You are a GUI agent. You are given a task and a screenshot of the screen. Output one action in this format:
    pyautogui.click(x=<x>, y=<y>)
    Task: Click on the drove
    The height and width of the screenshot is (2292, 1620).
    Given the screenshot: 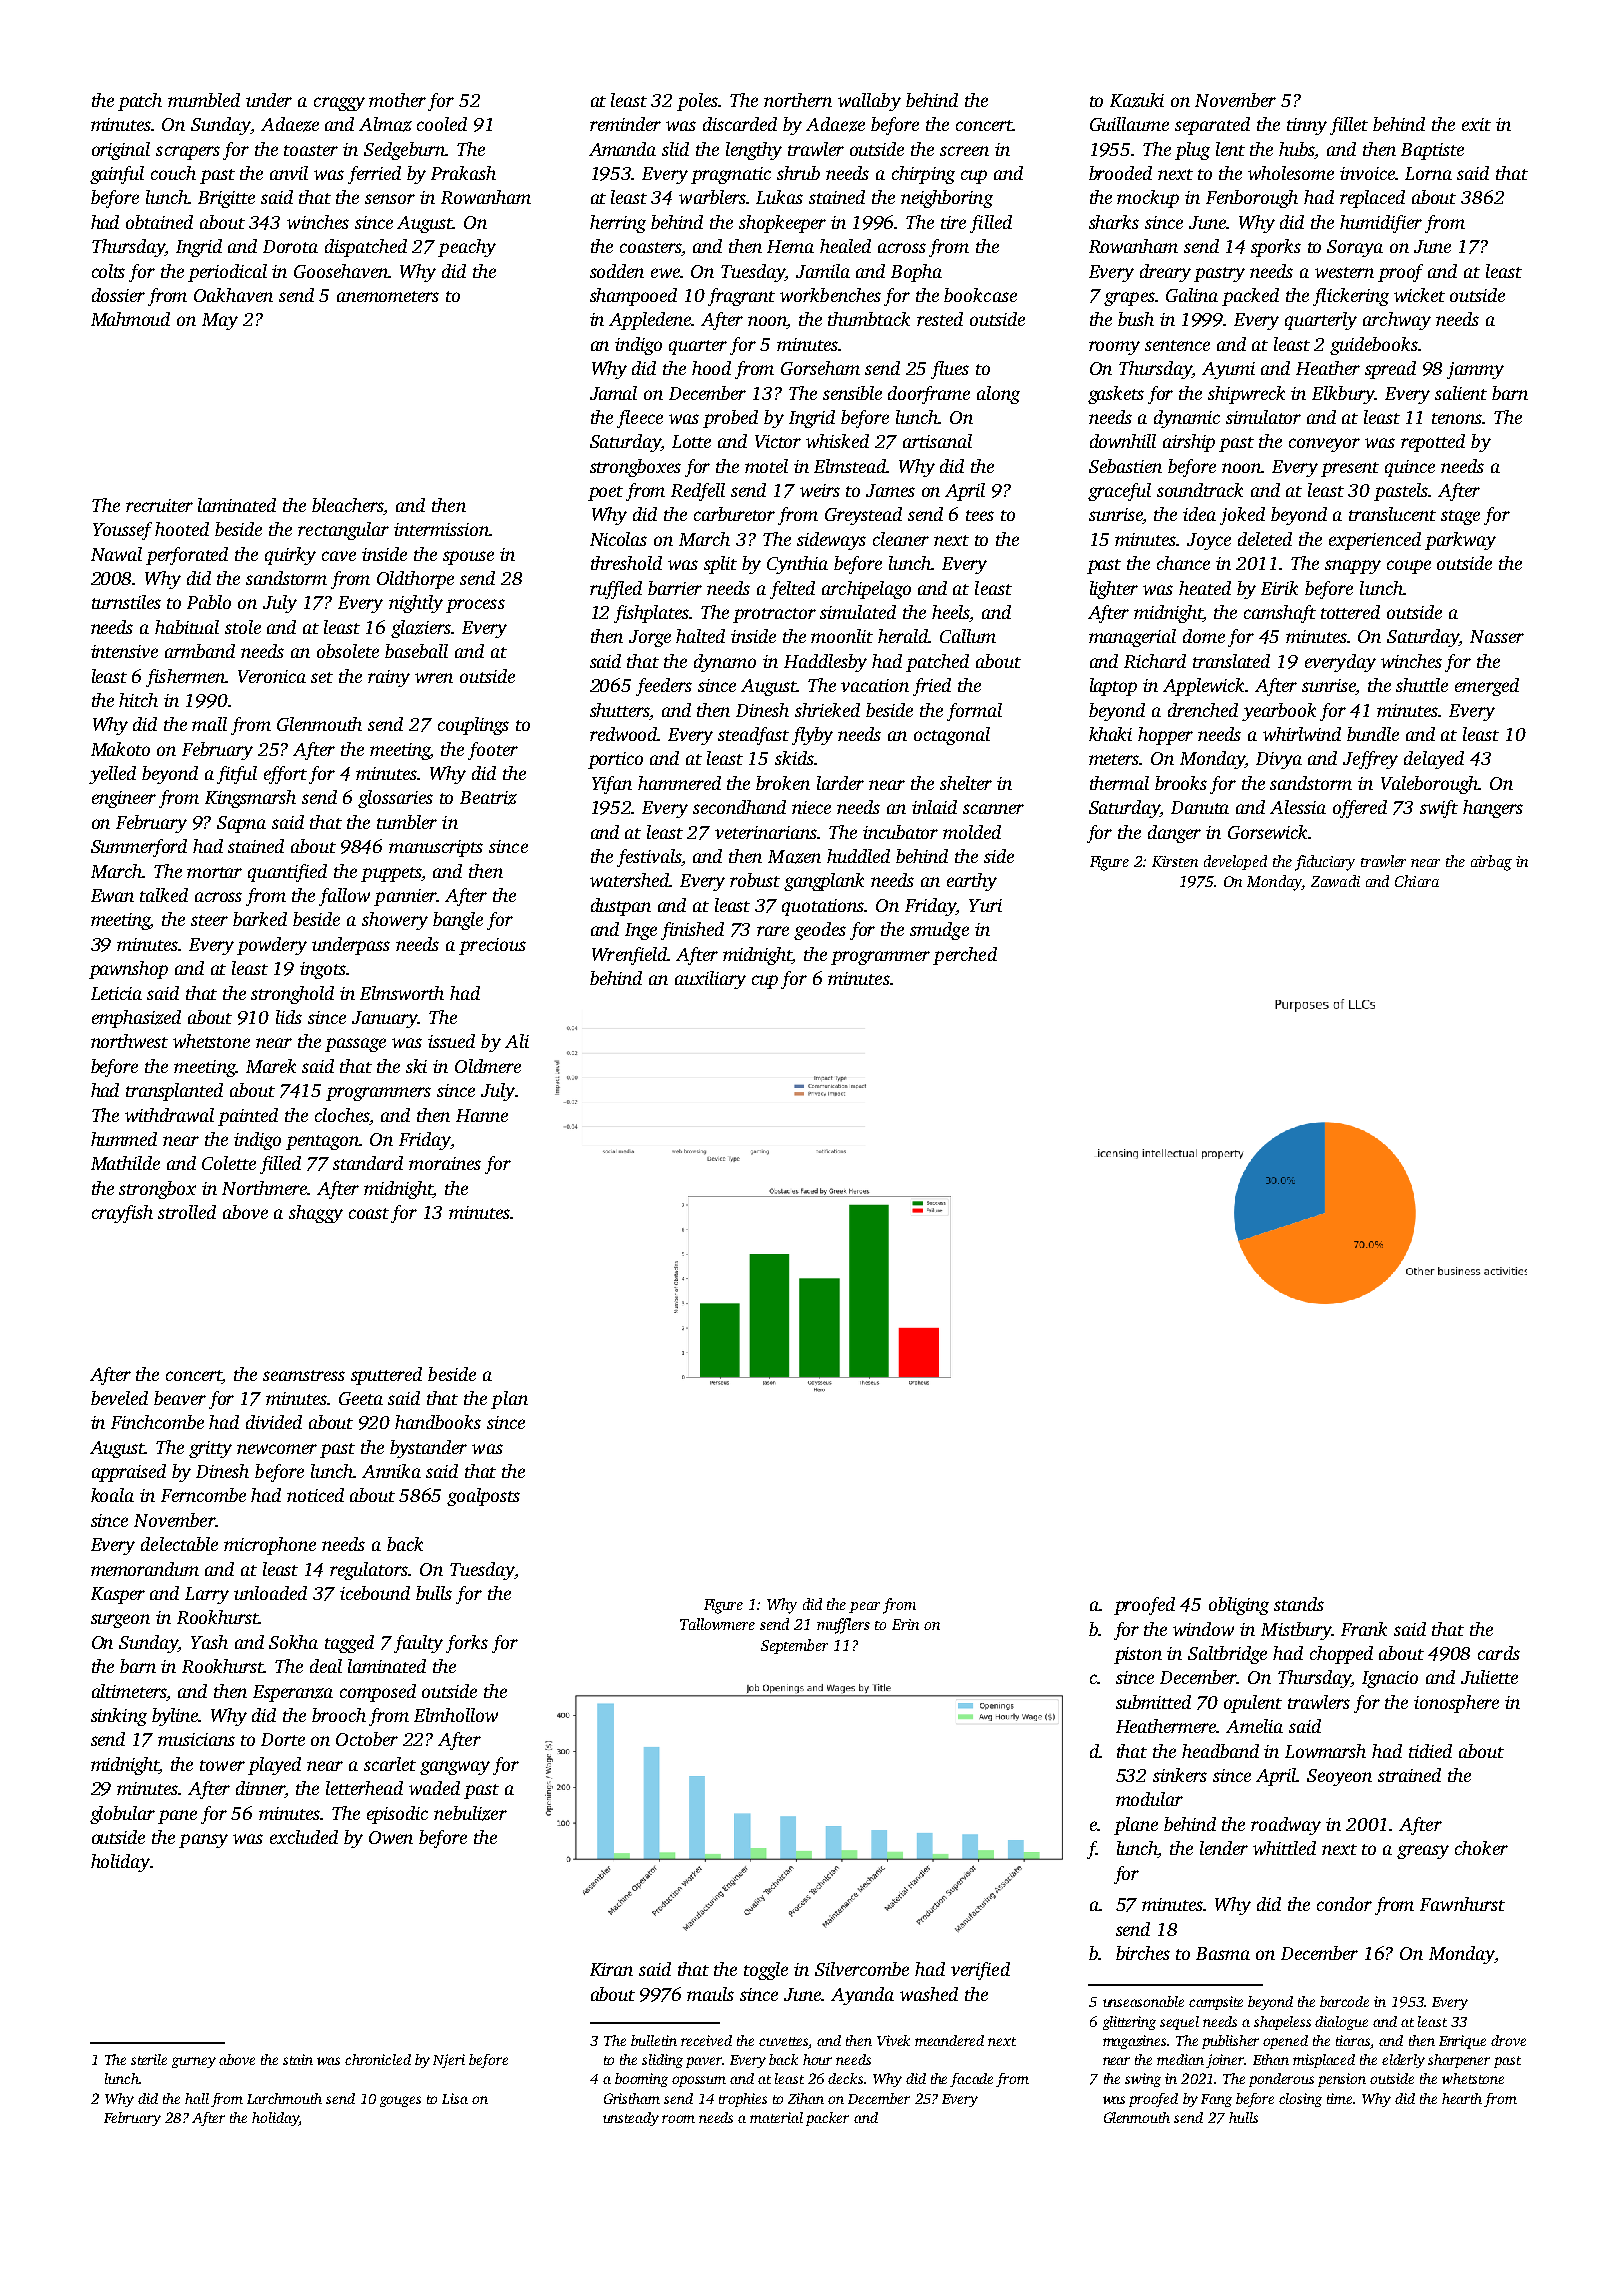 What is the action you would take?
    pyautogui.click(x=1508, y=2040)
